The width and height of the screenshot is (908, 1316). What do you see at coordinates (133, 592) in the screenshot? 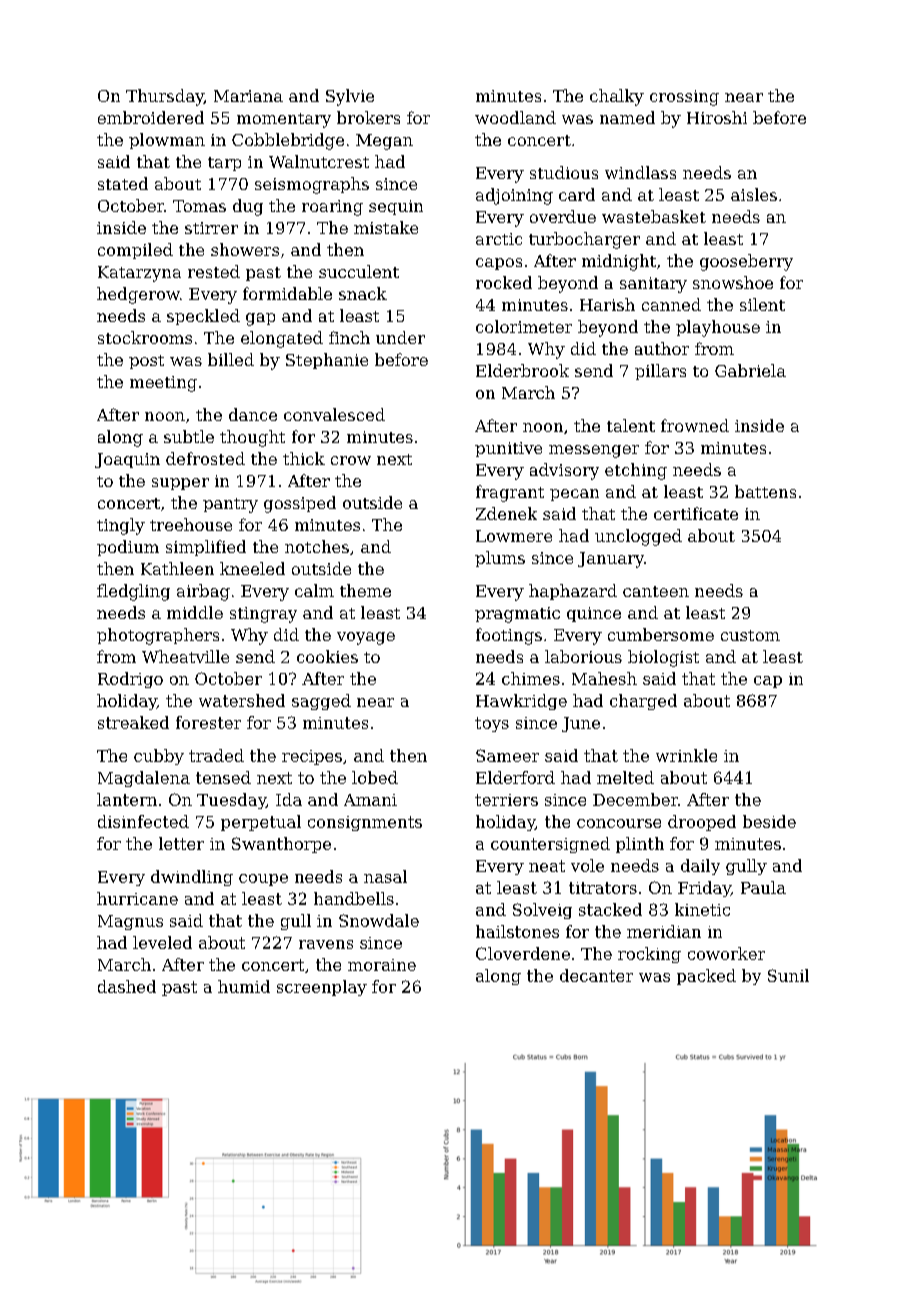
I see `fledgling` at bounding box center [133, 592].
